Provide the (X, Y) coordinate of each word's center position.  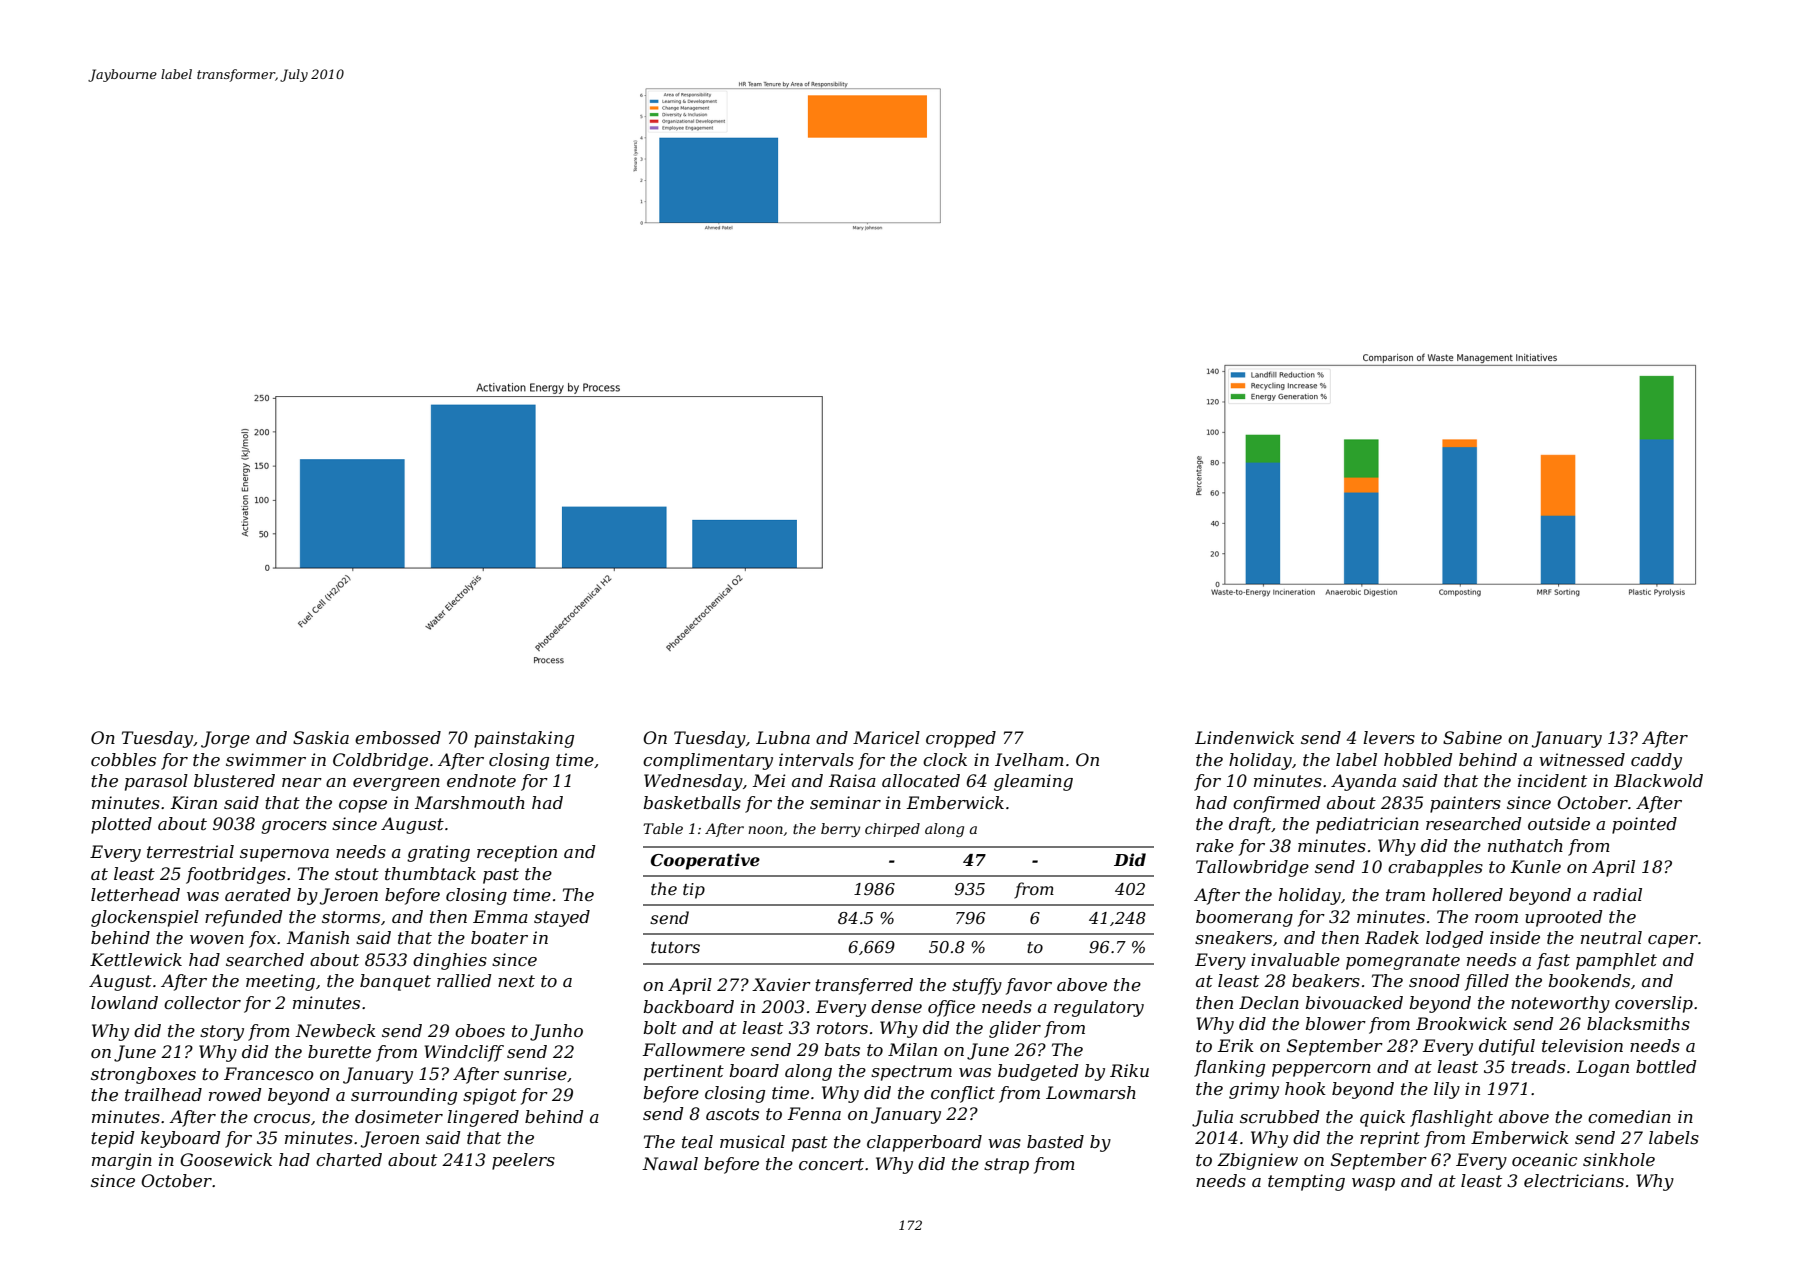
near (302, 782)
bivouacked (1354, 1002)
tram (1405, 895)
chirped (892, 830)
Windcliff (464, 1053)
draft (1250, 825)
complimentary (708, 761)
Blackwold (1658, 780)
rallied (464, 980)
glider (1015, 1029)
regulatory (1099, 1008)
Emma (500, 916)
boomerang (1244, 918)
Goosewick (226, 1159)
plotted (121, 825)
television (1582, 1045)
